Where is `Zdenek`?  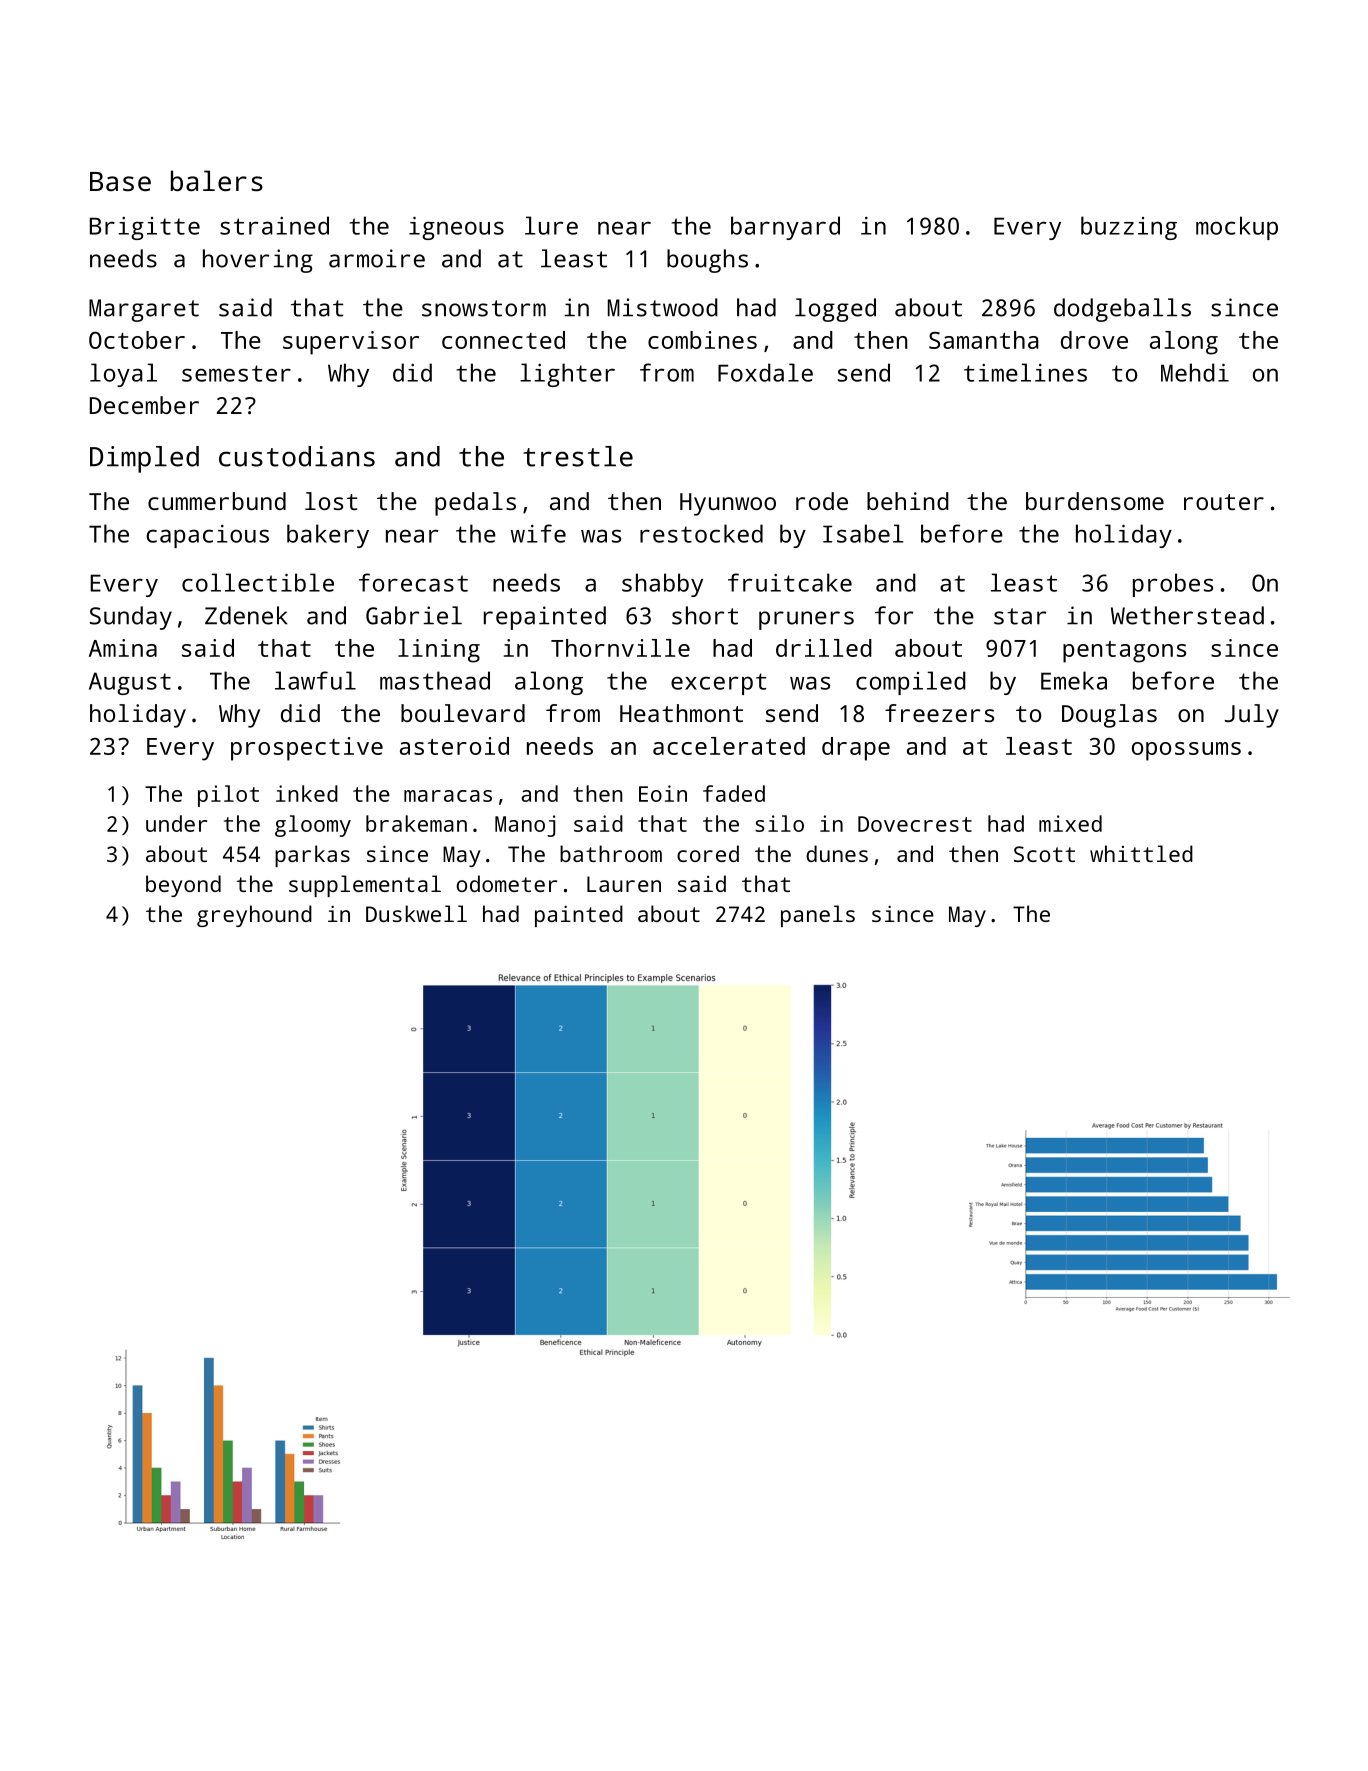 Zdenek is located at coordinates (246, 615).
